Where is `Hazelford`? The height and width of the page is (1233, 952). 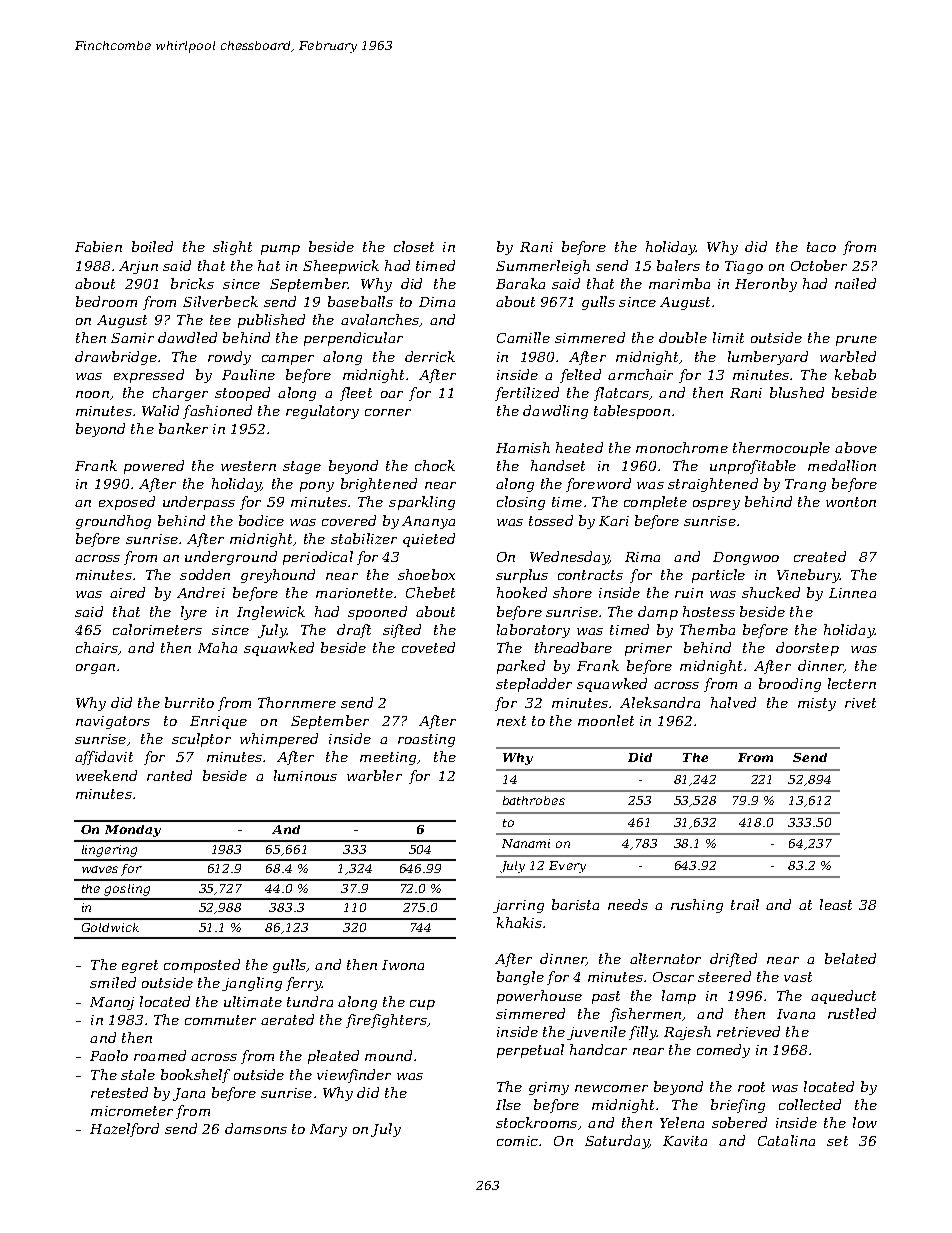
Hazelford is located at coordinates (124, 1130).
